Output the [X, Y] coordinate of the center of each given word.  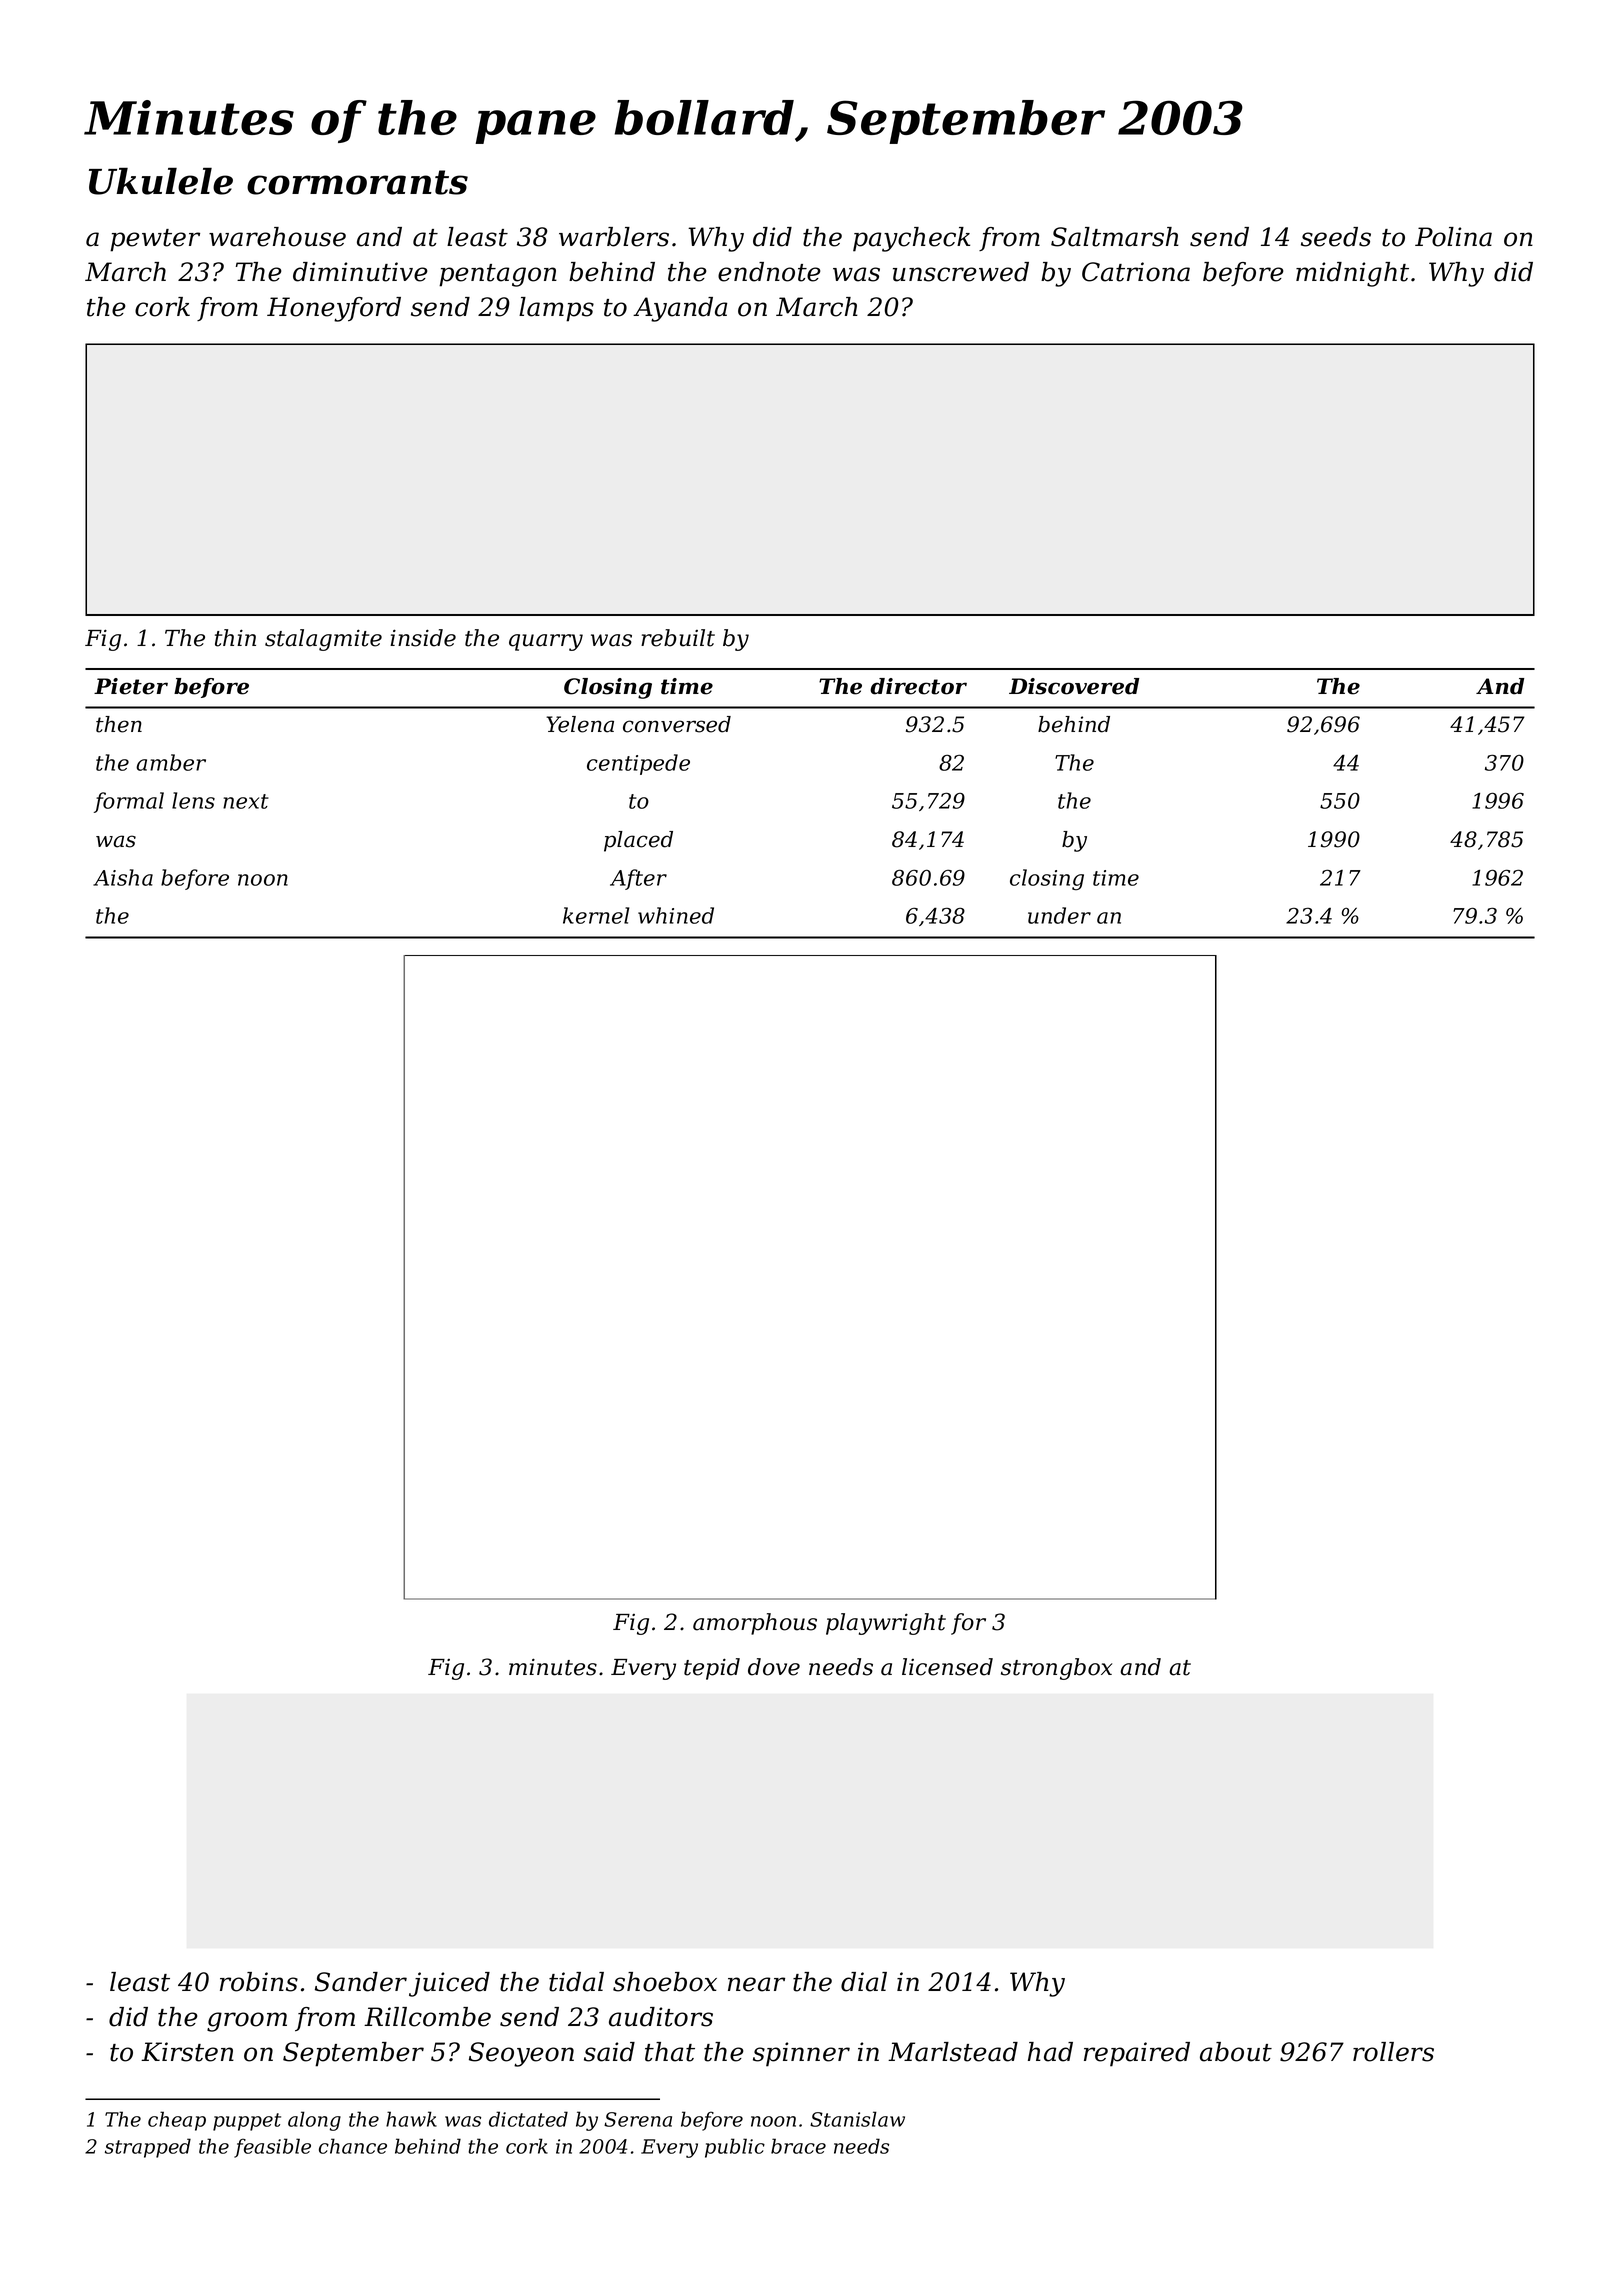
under [1059, 915]
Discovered [1074, 686]
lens [193, 800]
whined [676, 915]
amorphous [755, 1624]
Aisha [123, 877]
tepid [712, 1669]
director [918, 686]
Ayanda [680, 309]
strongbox [1056, 1669]
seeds [1336, 237]
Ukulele [161, 181]
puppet [247, 2122]
